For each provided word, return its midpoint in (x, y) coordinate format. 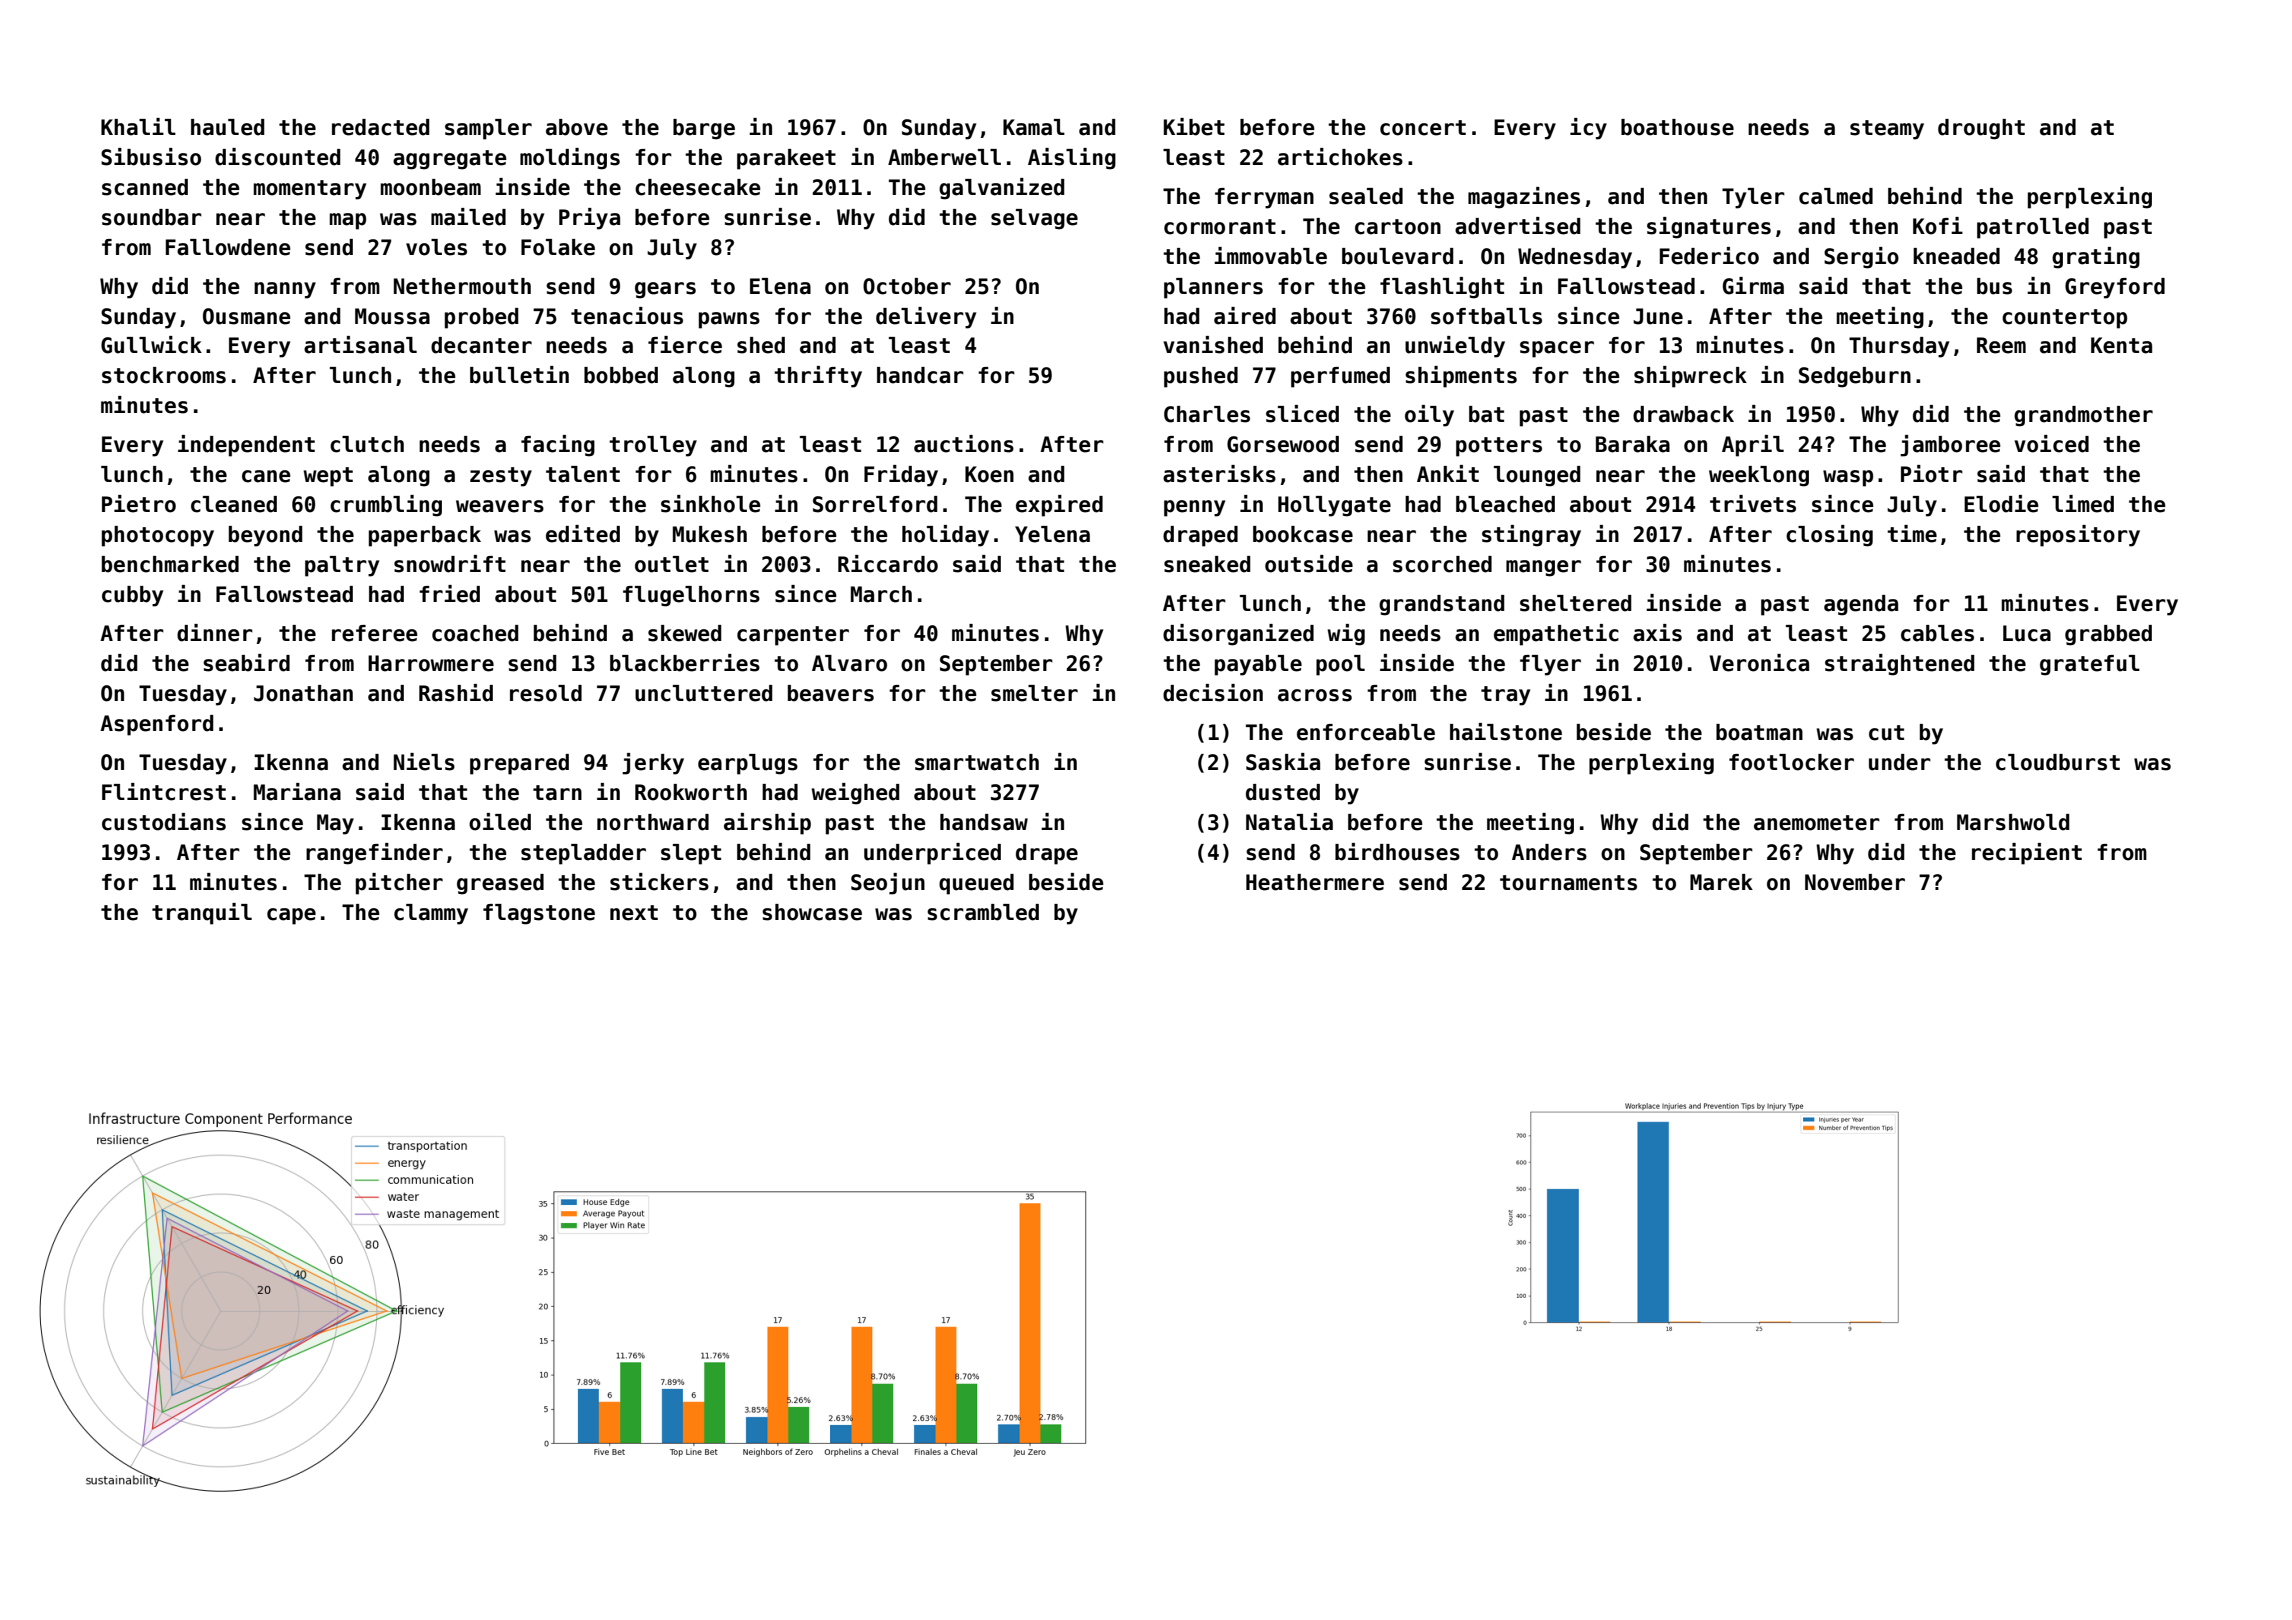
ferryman (1264, 198)
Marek (1721, 882)
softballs (1486, 316)
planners (1213, 288)
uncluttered (704, 693)
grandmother (2083, 416)
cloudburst (2058, 762)
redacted (381, 127)
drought (1981, 129)
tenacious (627, 316)
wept (328, 477)
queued (976, 884)
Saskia (1283, 762)
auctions (964, 444)
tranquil (202, 914)
